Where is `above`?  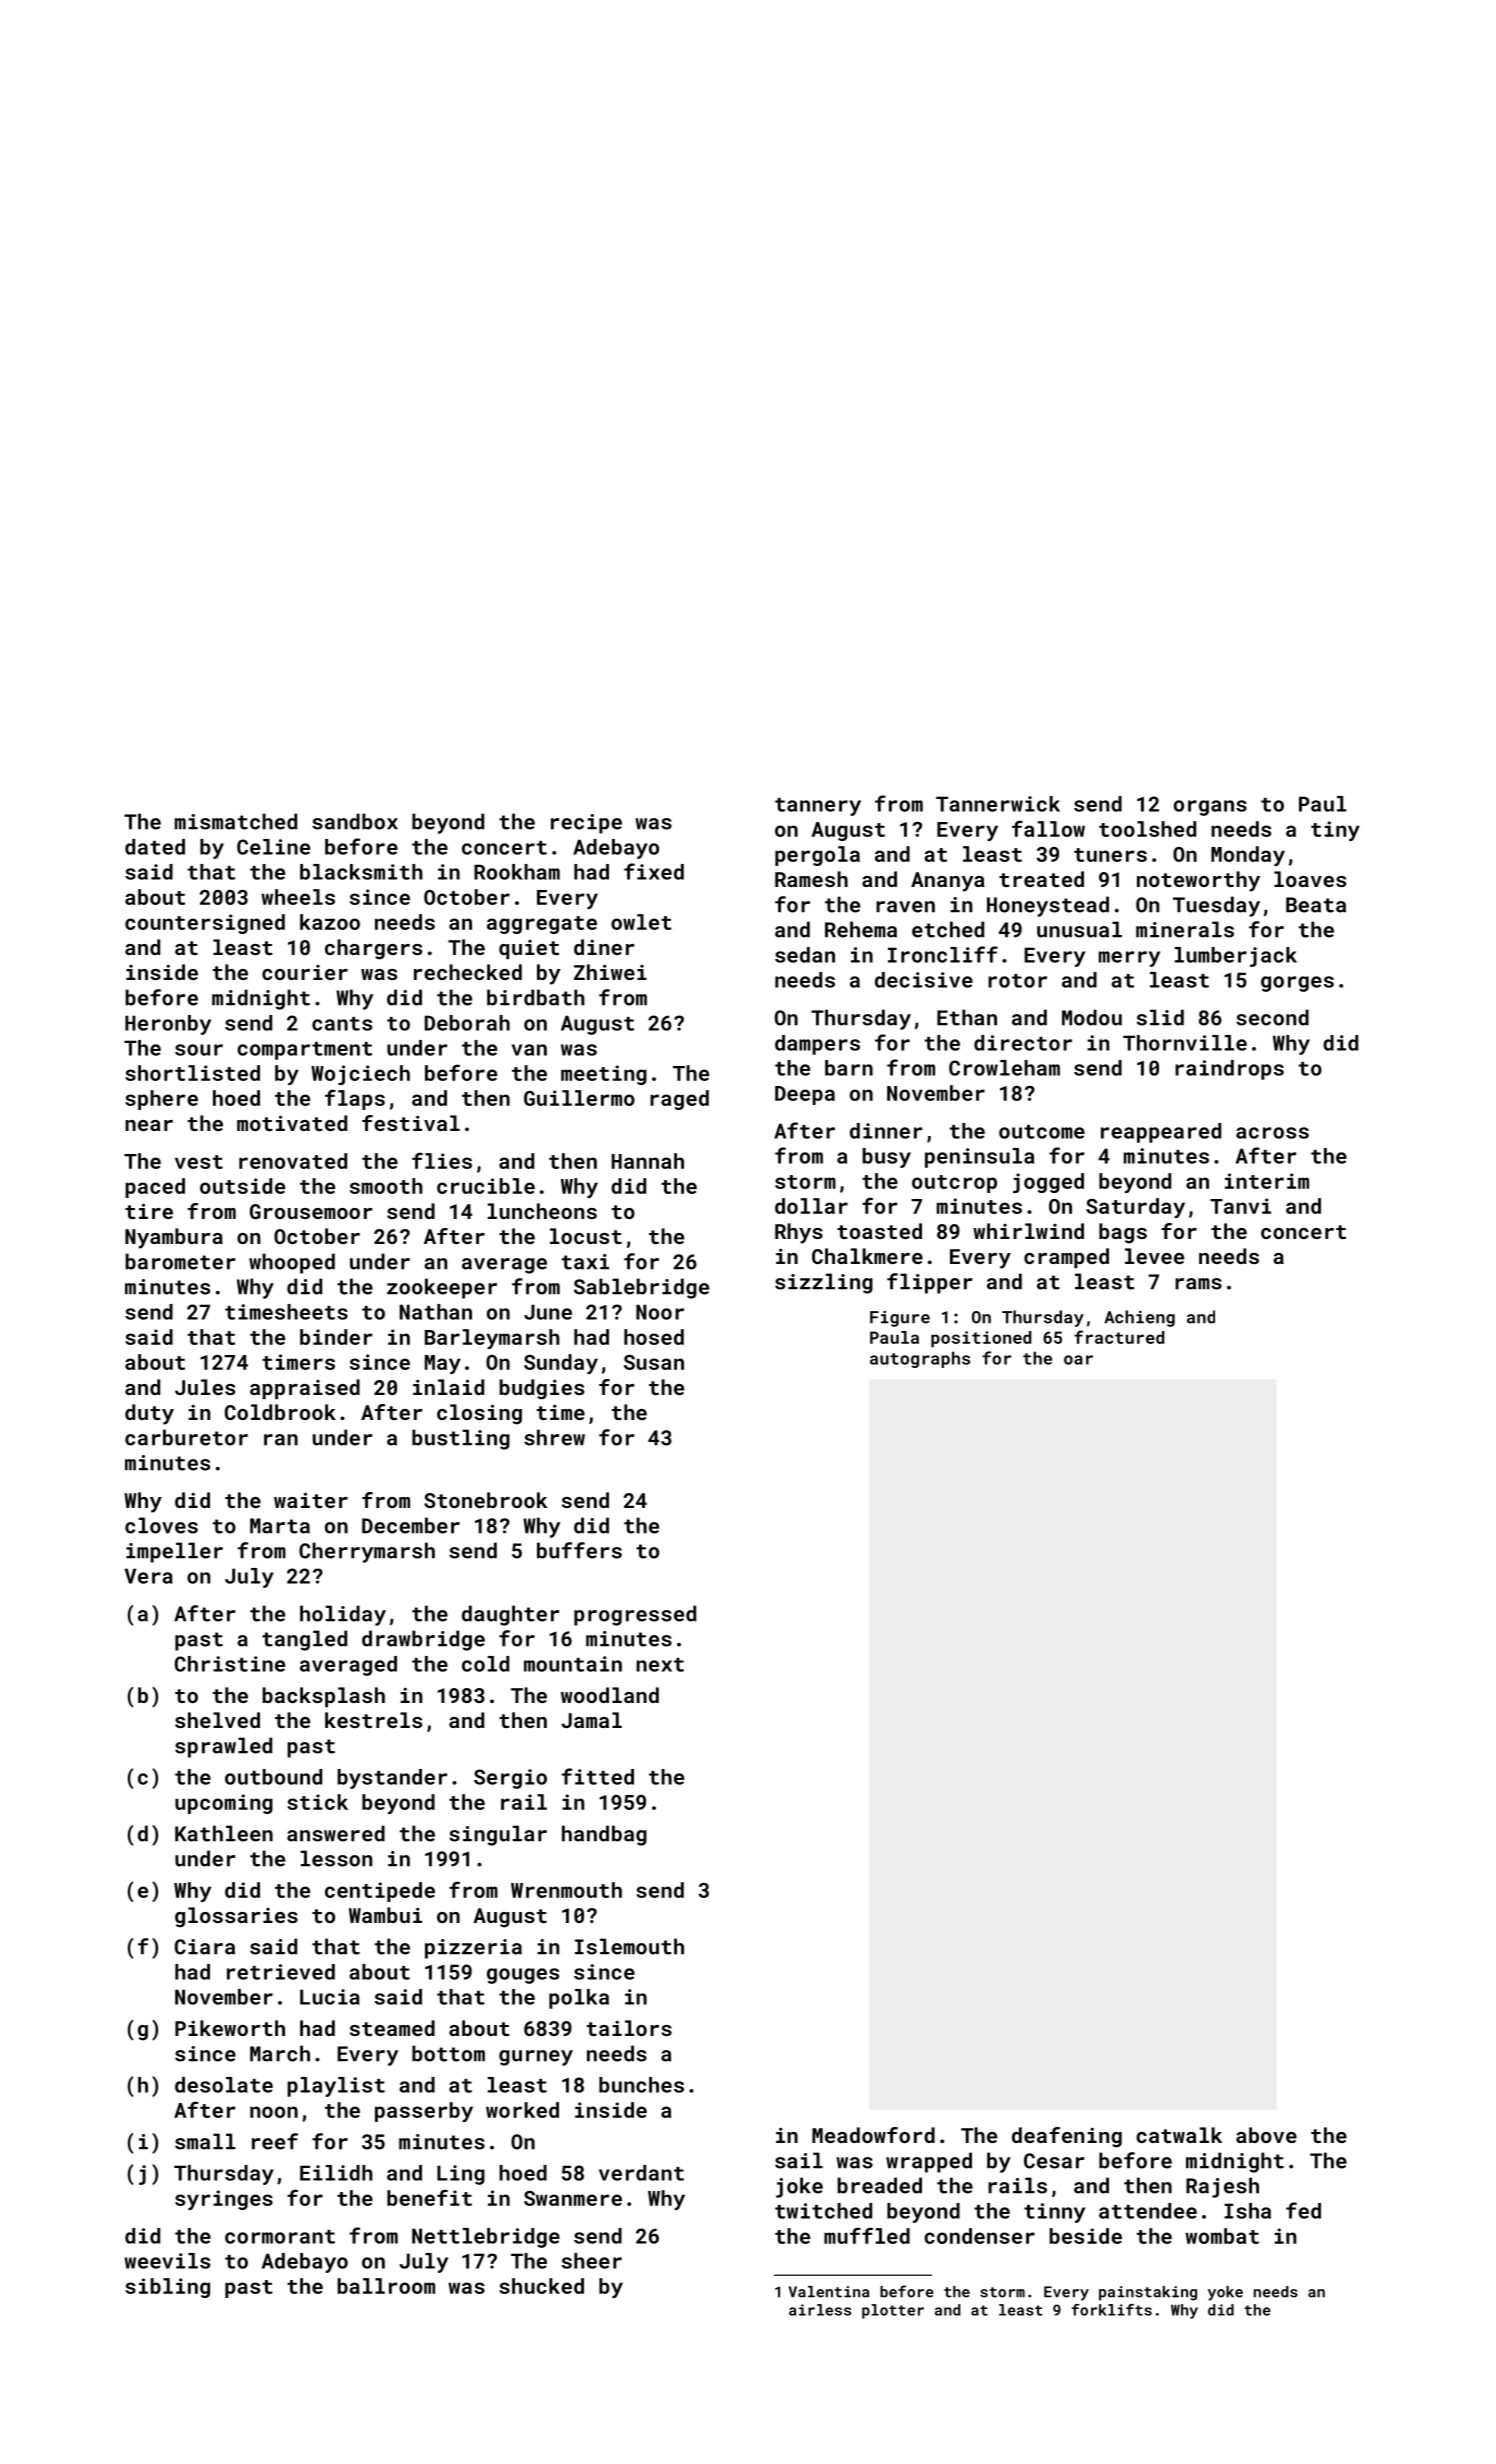 above is located at coordinates (1266, 2135).
